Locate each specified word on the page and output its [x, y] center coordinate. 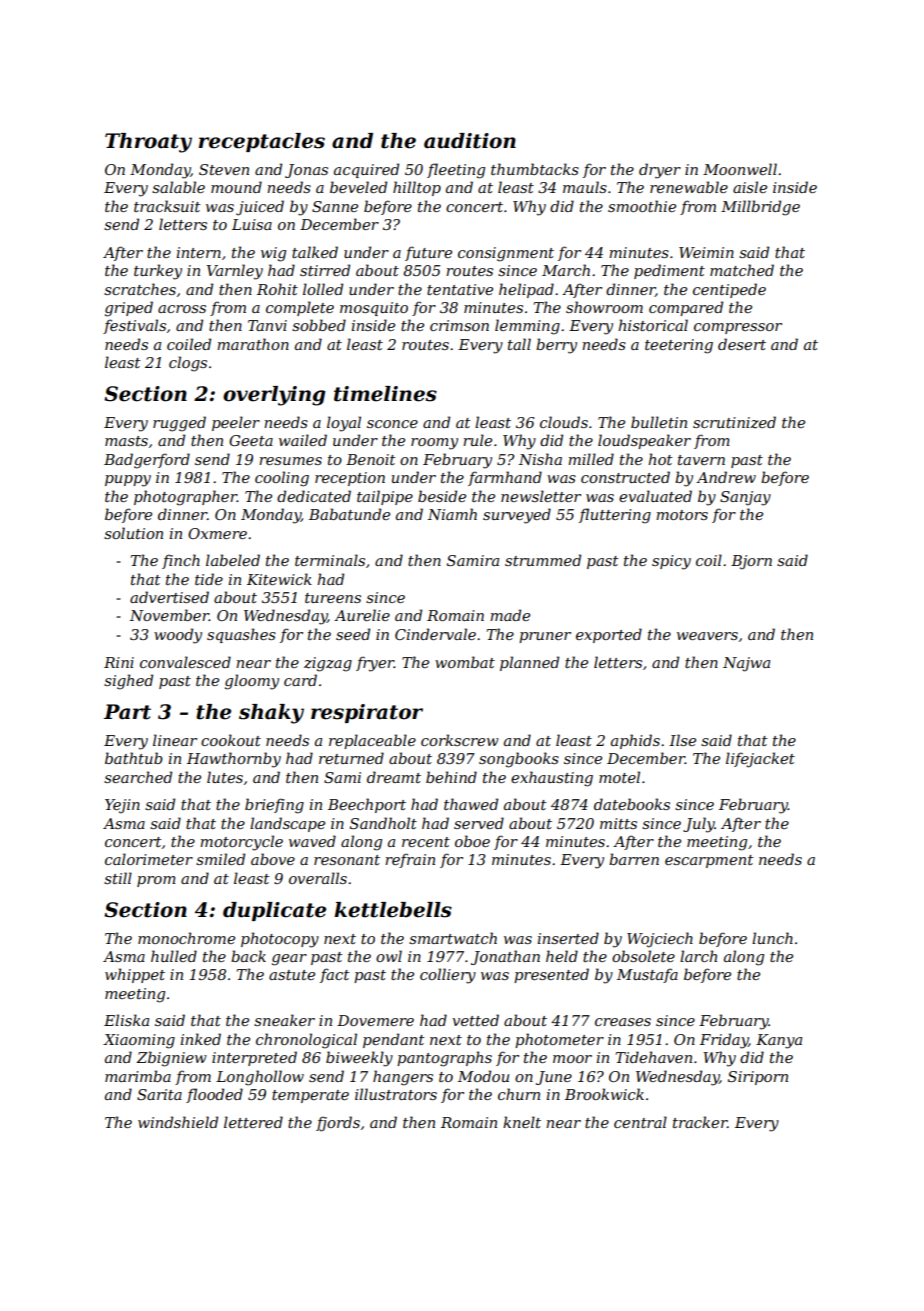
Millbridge [760, 208]
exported [609, 635]
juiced [260, 208]
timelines [385, 394]
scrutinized [734, 422]
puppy [128, 481]
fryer [375, 664]
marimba [138, 1076]
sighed [128, 682]
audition [470, 141]
